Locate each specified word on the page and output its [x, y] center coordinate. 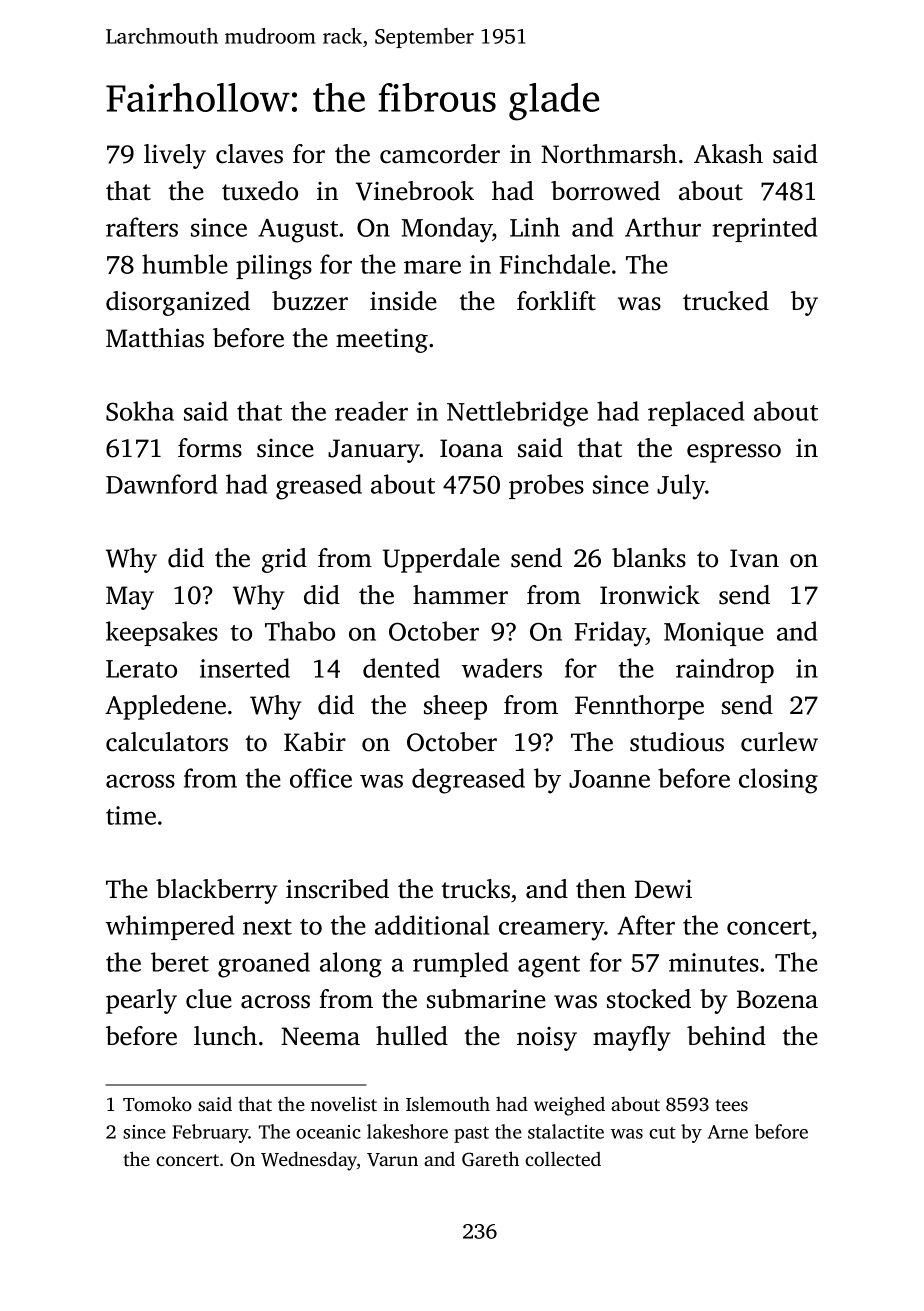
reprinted [764, 229]
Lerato [141, 669]
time [131, 815]
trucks [475, 889]
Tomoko [157, 1103]
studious [677, 742]
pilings [274, 267]
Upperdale [441, 560]
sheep [455, 707]
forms [210, 448]
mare [432, 267]
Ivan [754, 558]
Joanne [609, 779]
